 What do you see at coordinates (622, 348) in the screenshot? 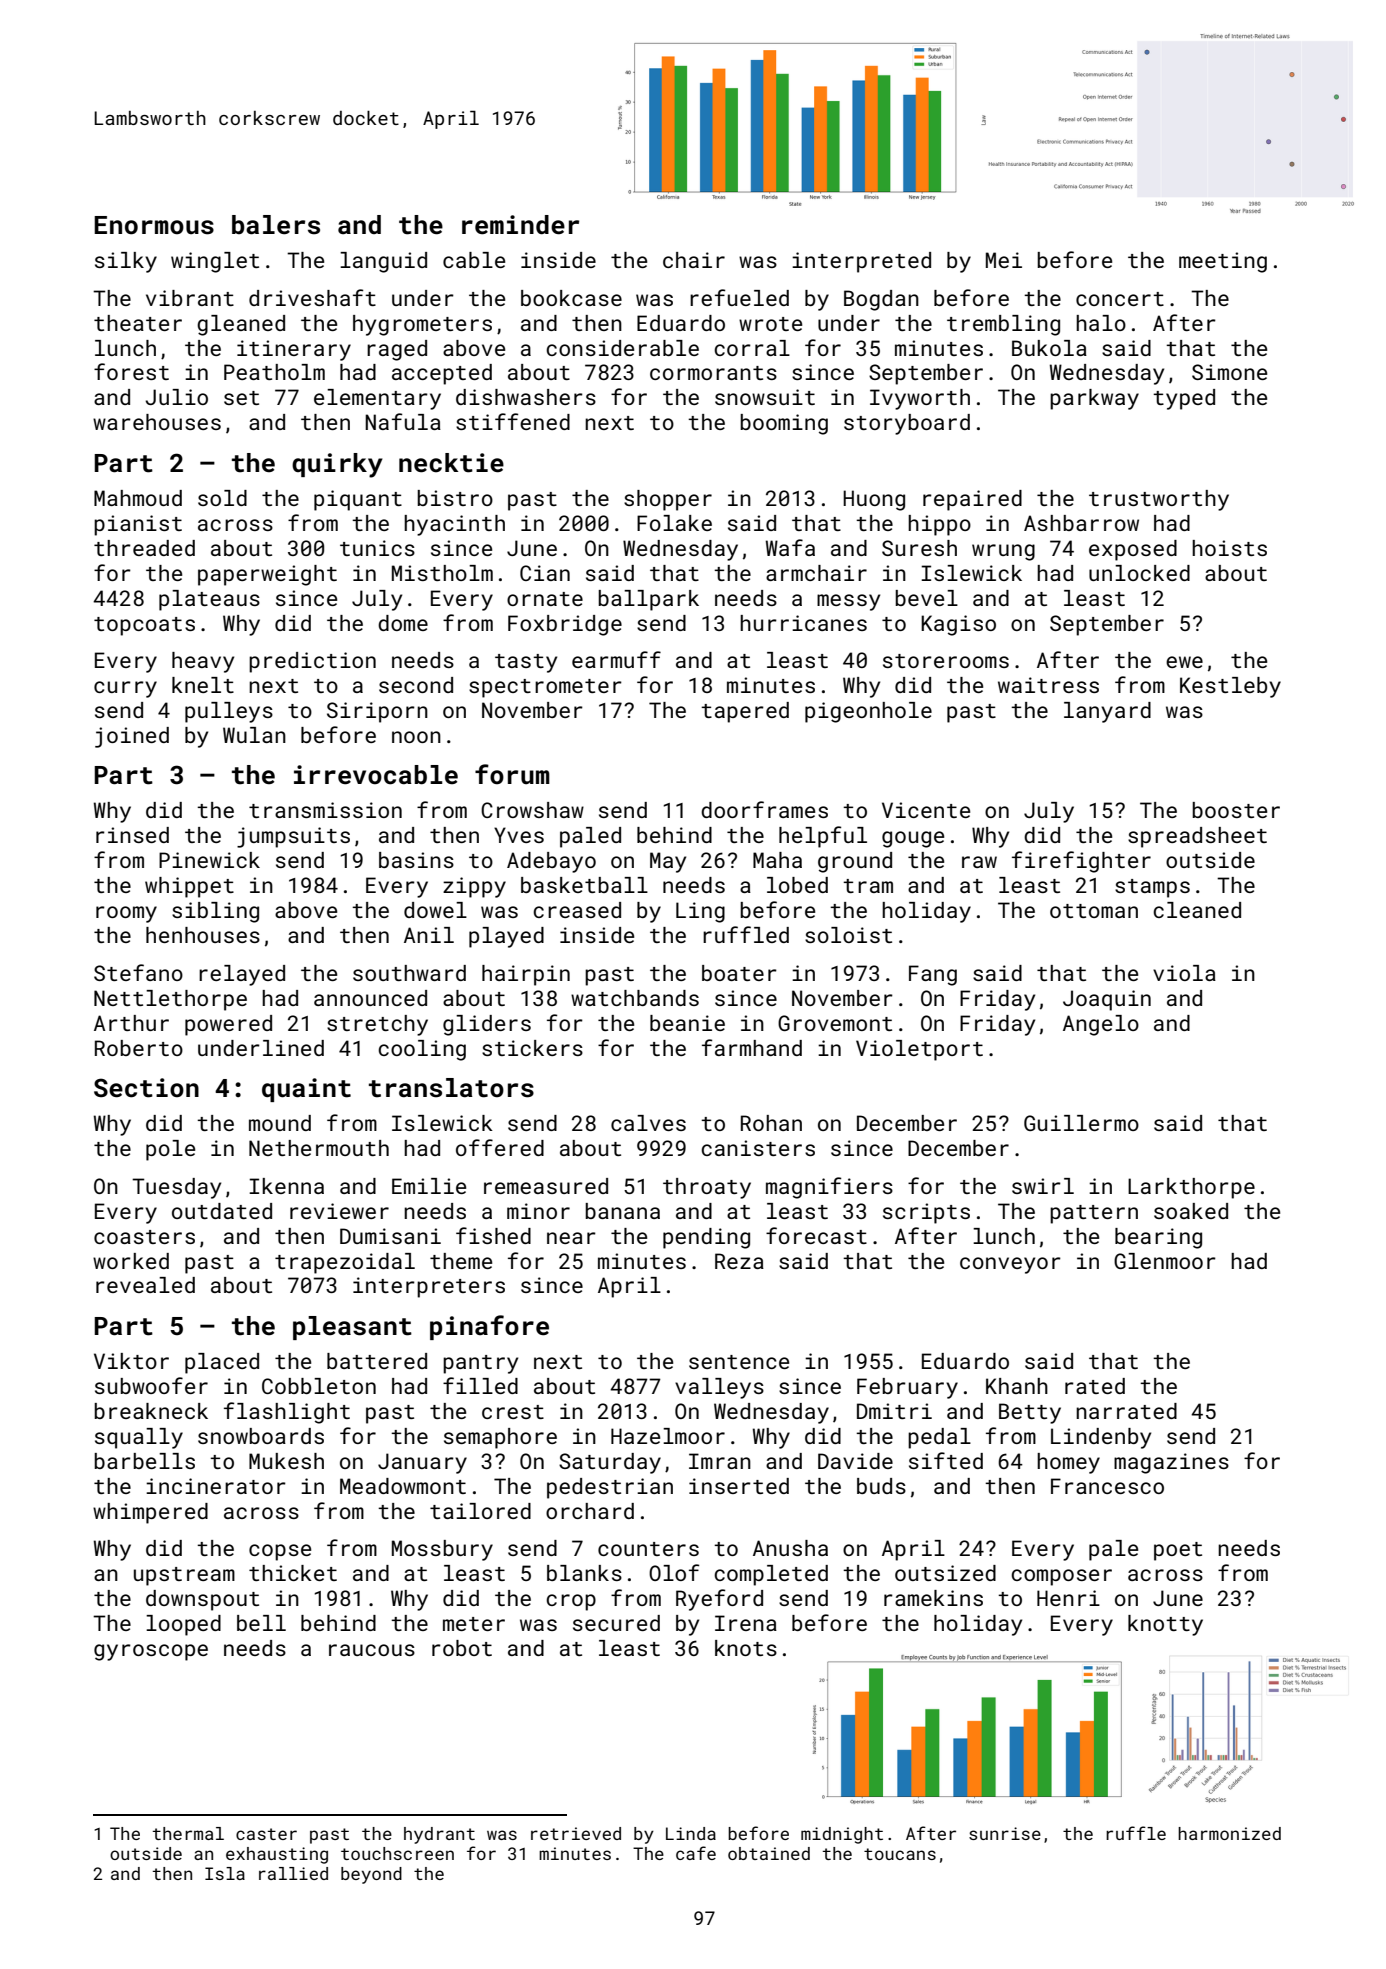
I see `considerable` at bounding box center [622, 348].
